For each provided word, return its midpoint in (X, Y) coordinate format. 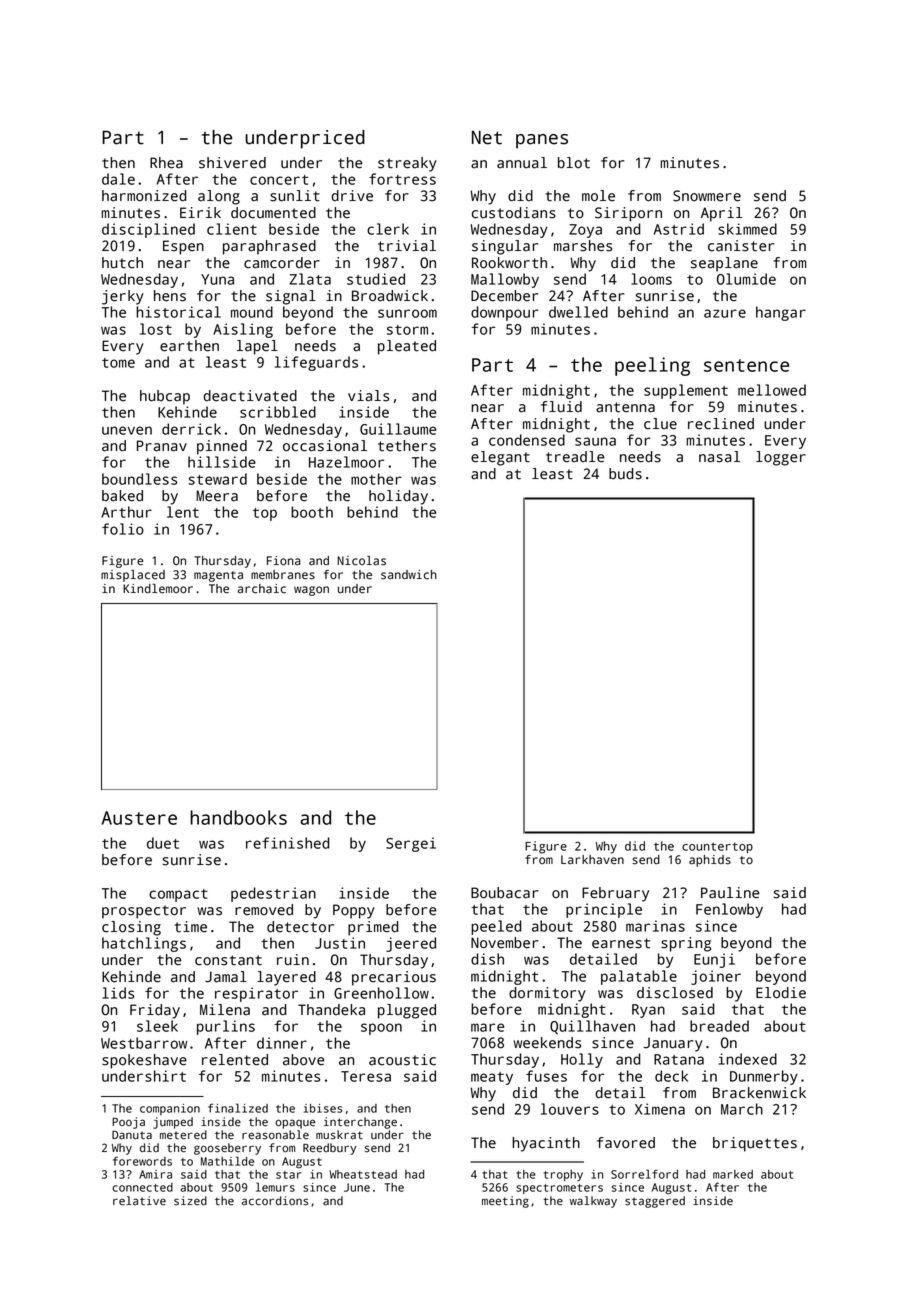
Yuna (217, 279)
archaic (261, 589)
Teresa (366, 1076)
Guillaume (398, 429)
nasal (719, 457)
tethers (407, 446)
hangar (781, 313)
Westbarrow (144, 1043)
